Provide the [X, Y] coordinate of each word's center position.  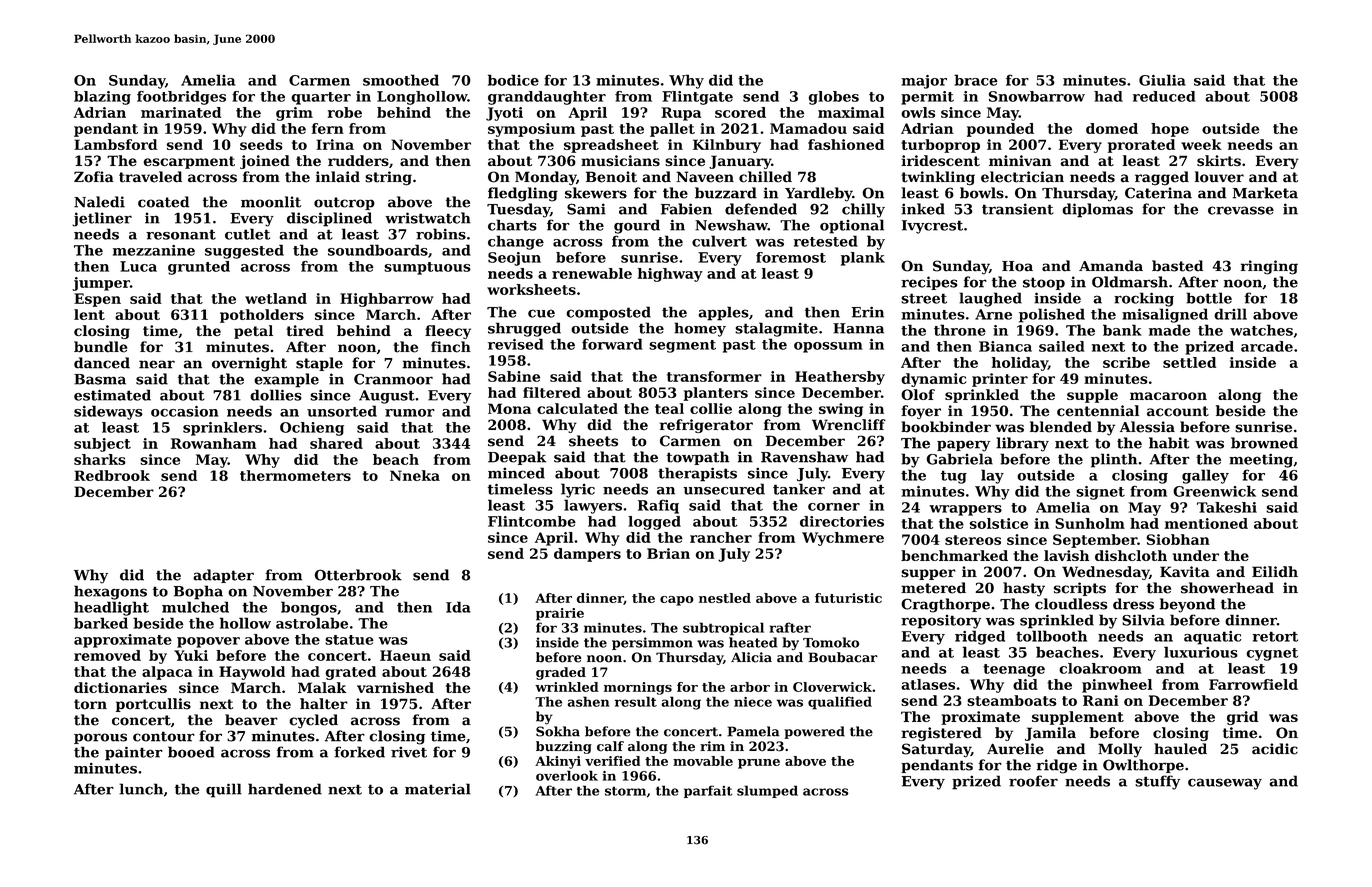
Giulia [1162, 80]
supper [928, 574]
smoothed [401, 80]
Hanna [858, 328]
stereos [973, 540]
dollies [276, 395]
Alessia [1147, 427]
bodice [513, 80]
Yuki [191, 655]
